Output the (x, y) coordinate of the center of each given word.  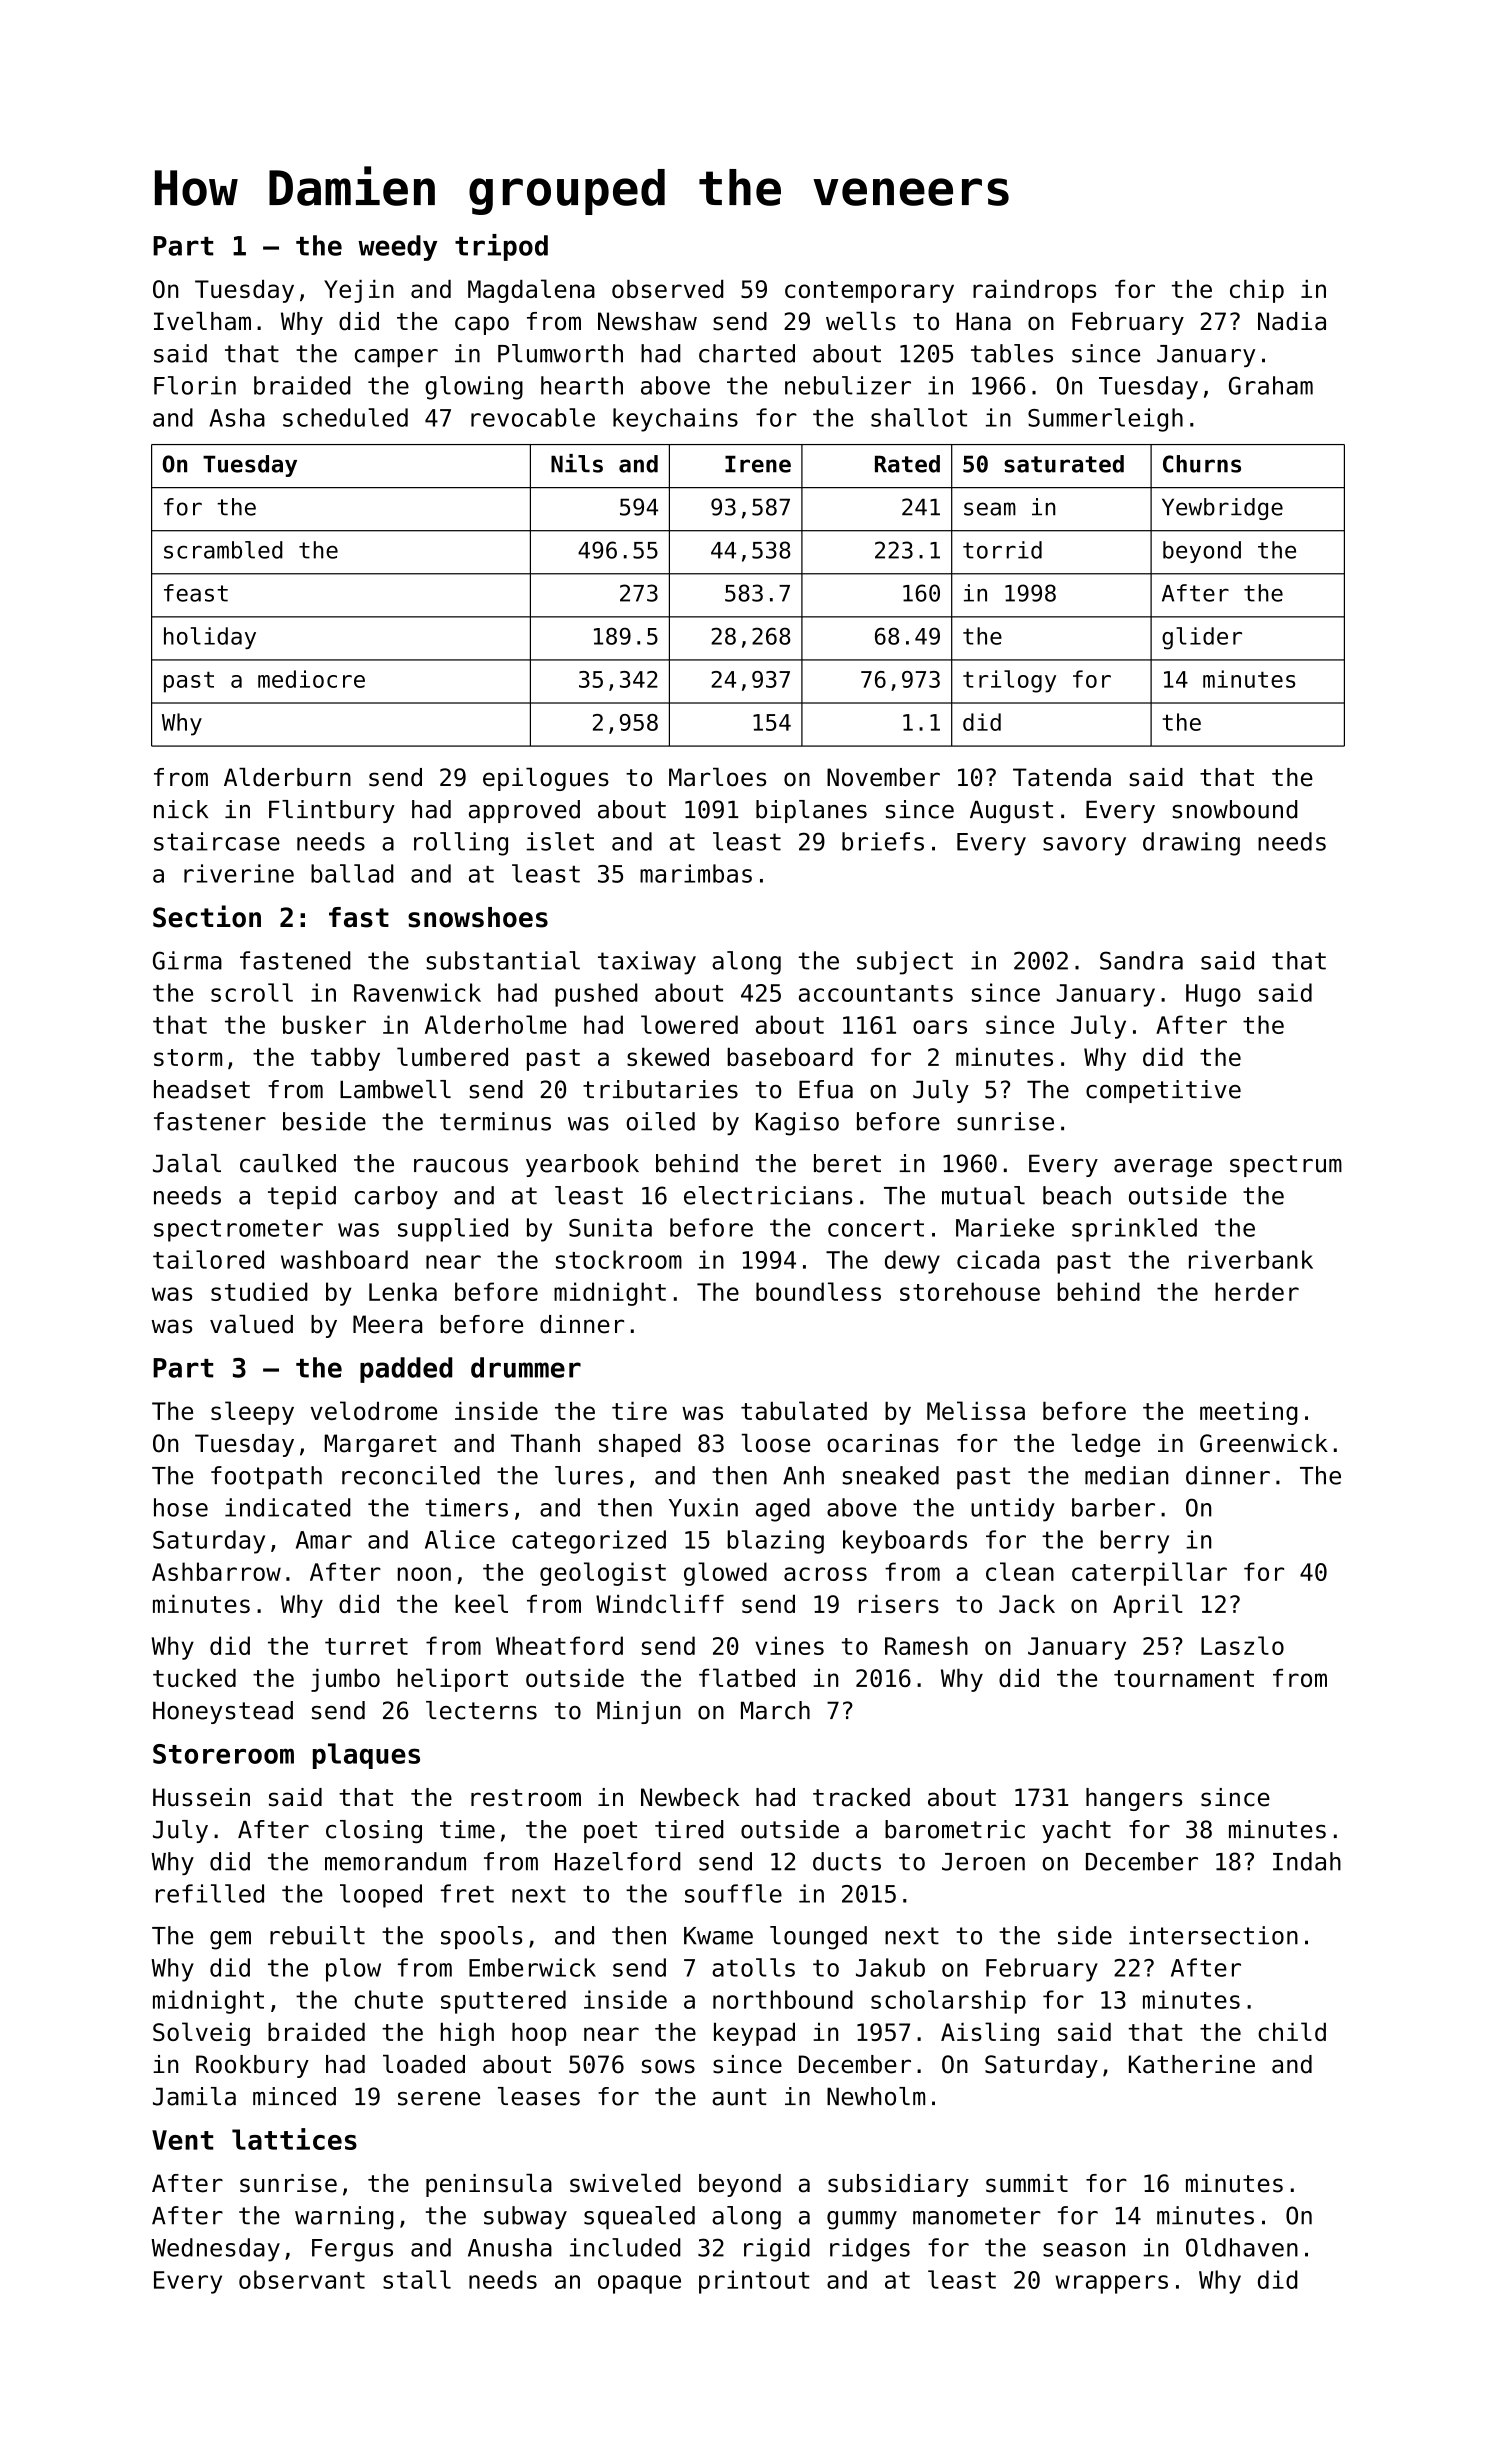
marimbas (696, 873)
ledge (1105, 1445)
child (1292, 2031)
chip (1257, 291)
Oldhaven (1242, 2247)
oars (940, 1027)
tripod (501, 247)
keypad (754, 2034)
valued (251, 1324)
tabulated (804, 1410)
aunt (739, 2097)
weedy (397, 248)
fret (467, 1893)
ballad (352, 873)
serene (439, 2099)
